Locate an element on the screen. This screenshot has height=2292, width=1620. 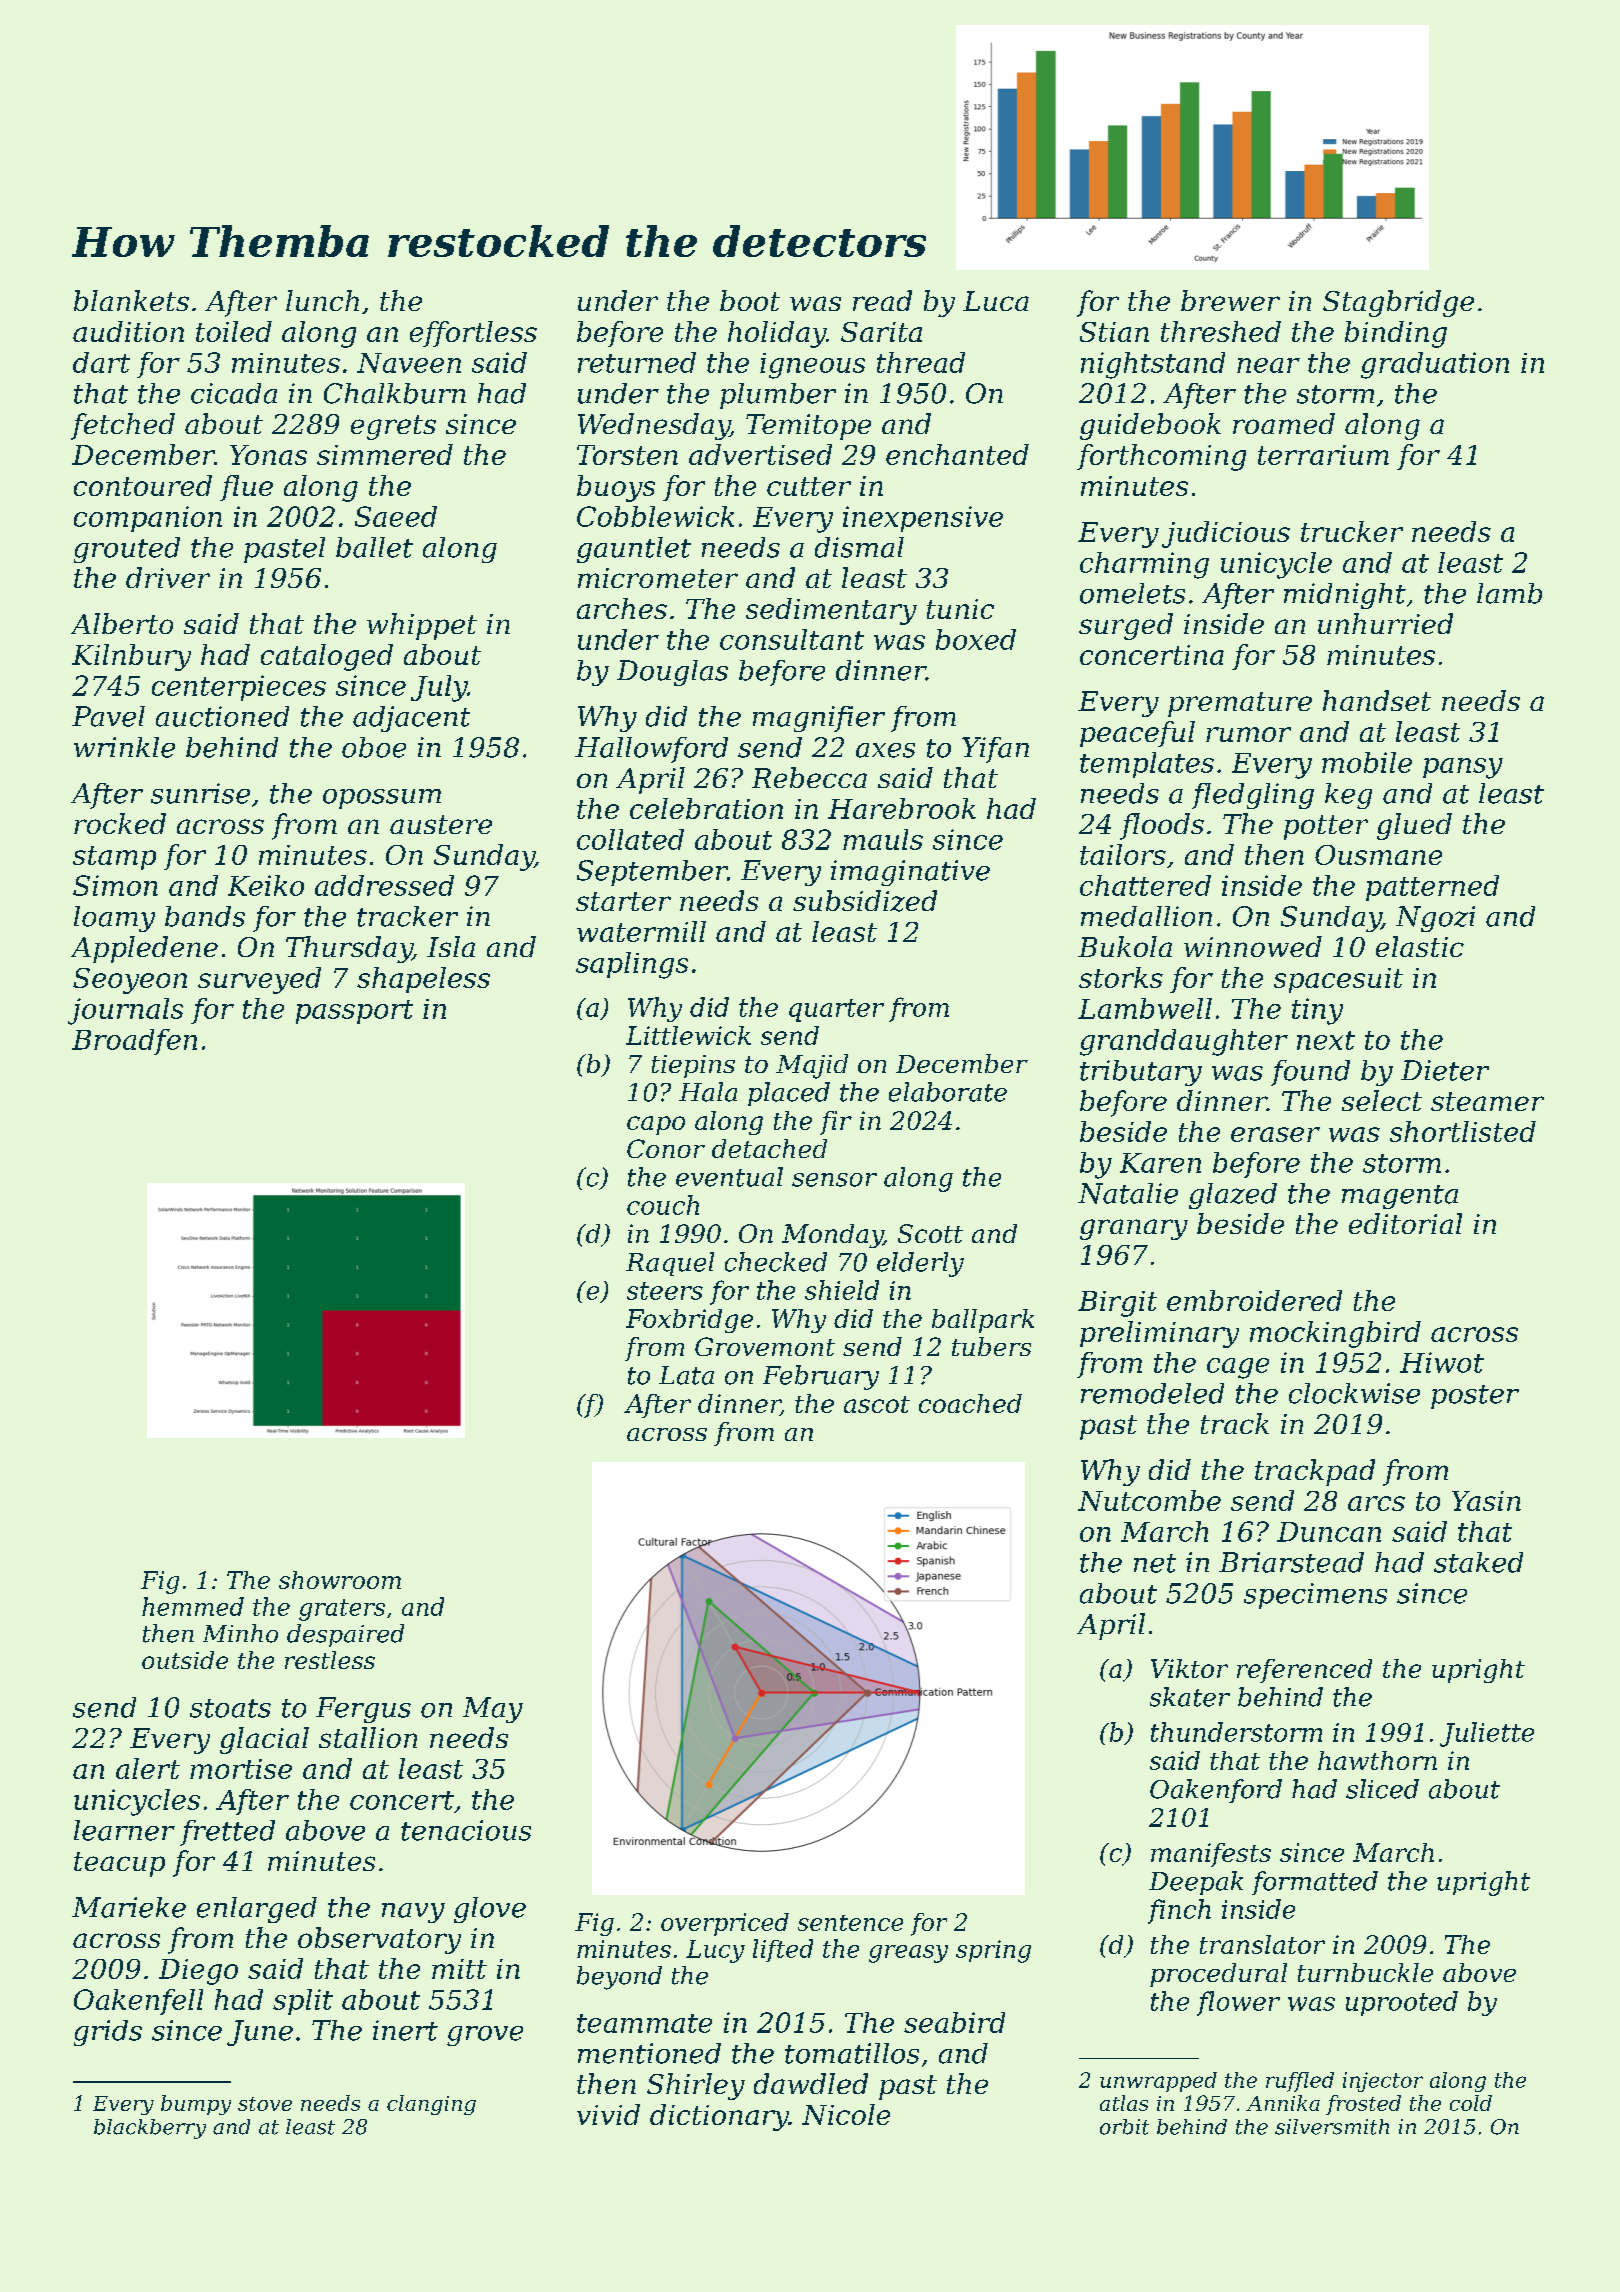
restless is located at coordinates (330, 1660).
